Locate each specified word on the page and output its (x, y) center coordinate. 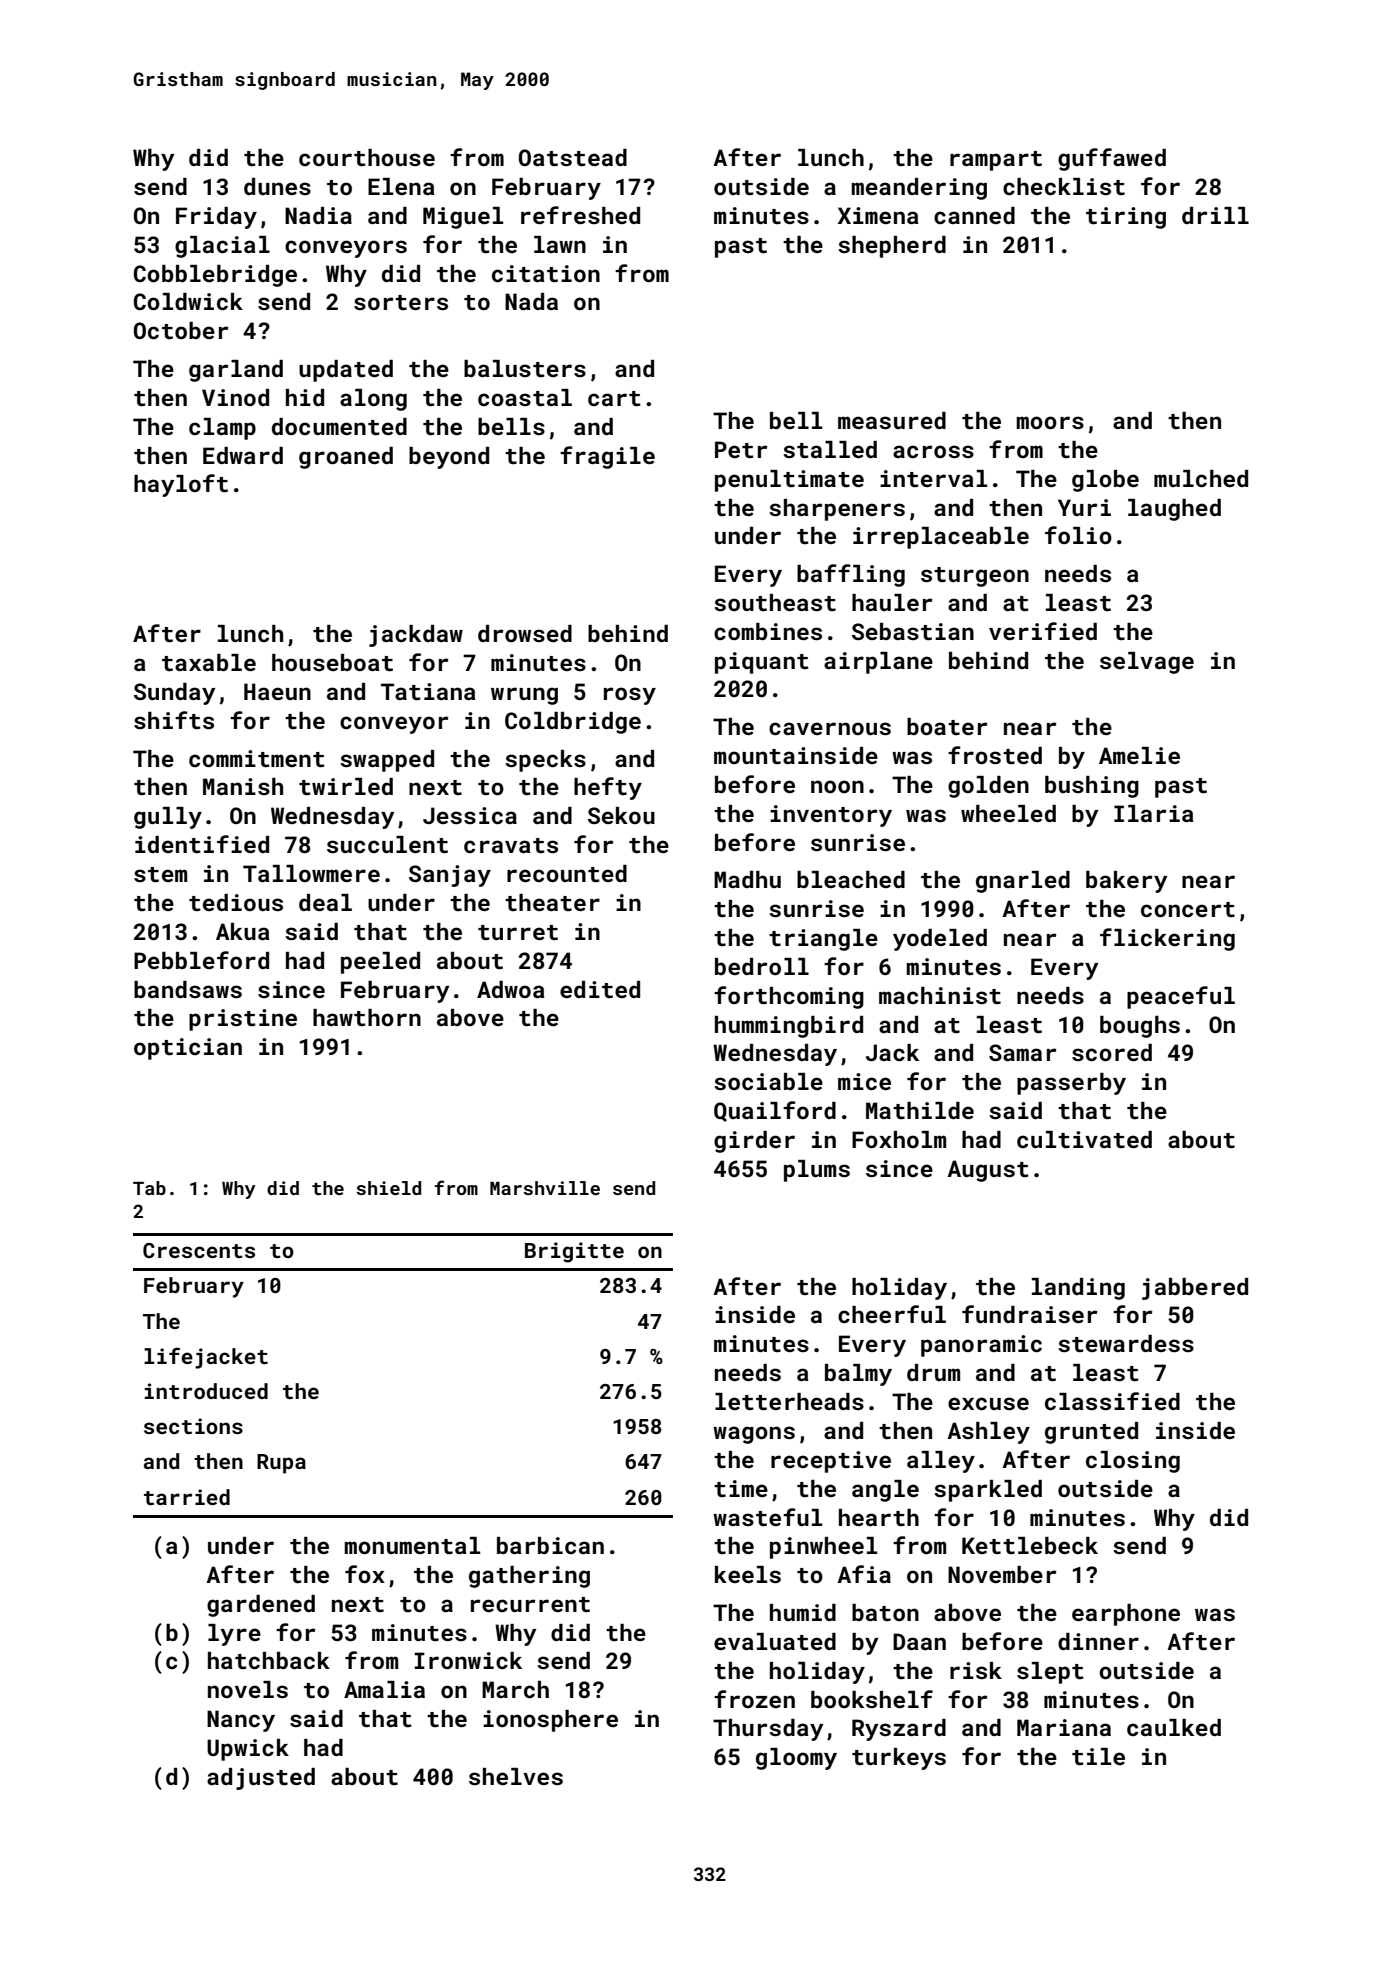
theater (552, 902)
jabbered (1195, 1289)
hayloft (181, 485)
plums (817, 1171)
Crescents (199, 1250)
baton (885, 1612)
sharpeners (837, 510)
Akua (243, 931)
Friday (216, 218)
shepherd (892, 247)
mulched (1201, 478)
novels (248, 1689)
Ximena (878, 215)
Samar (1022, 1052)
